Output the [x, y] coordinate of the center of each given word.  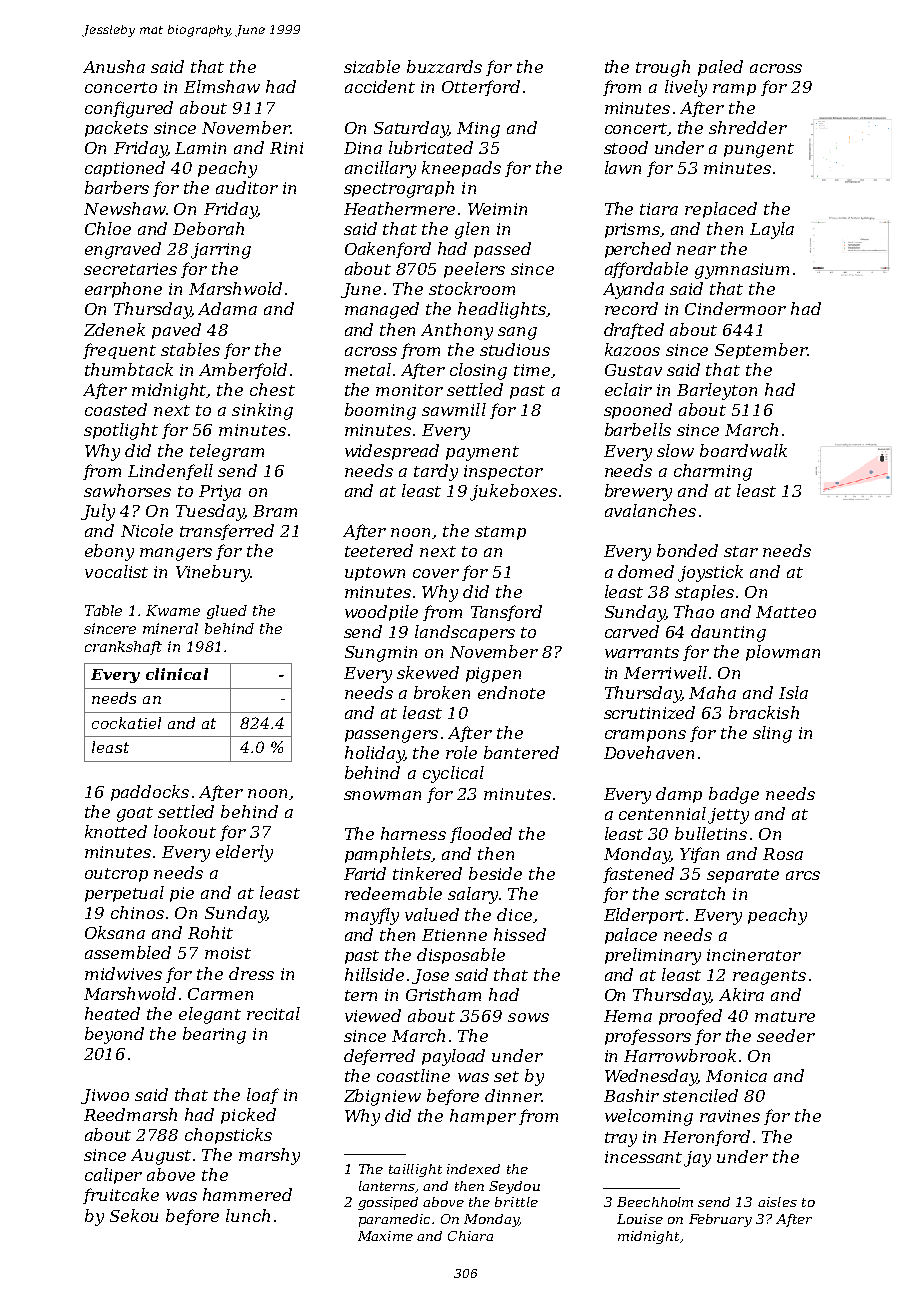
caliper [113, 1176]
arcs [803, 875]
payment [482, 453]
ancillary [380, 169]
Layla [772, 230]
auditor [247, 187]
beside [495, 873]
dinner [513, 1095]
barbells [638, 429]
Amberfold [243, 371]
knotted [116, 831]
